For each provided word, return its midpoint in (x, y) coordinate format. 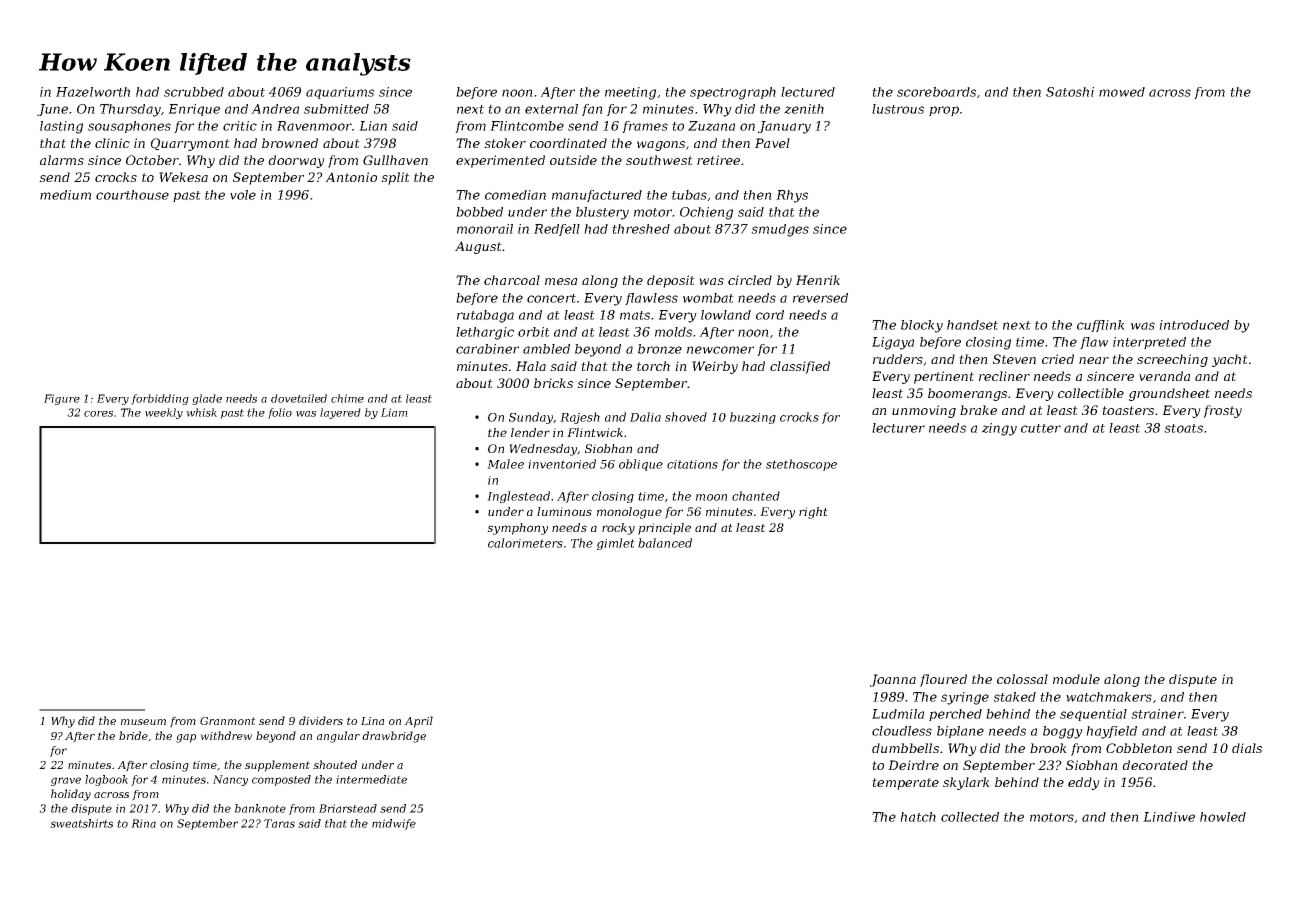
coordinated (568, 143)
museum (143, 722)
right (813, 513)
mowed (1122, 92)
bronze (660, 349)
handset (972, 325)
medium (65, 195)
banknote (260, 808)
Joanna (893, 680)
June (52, 110)
